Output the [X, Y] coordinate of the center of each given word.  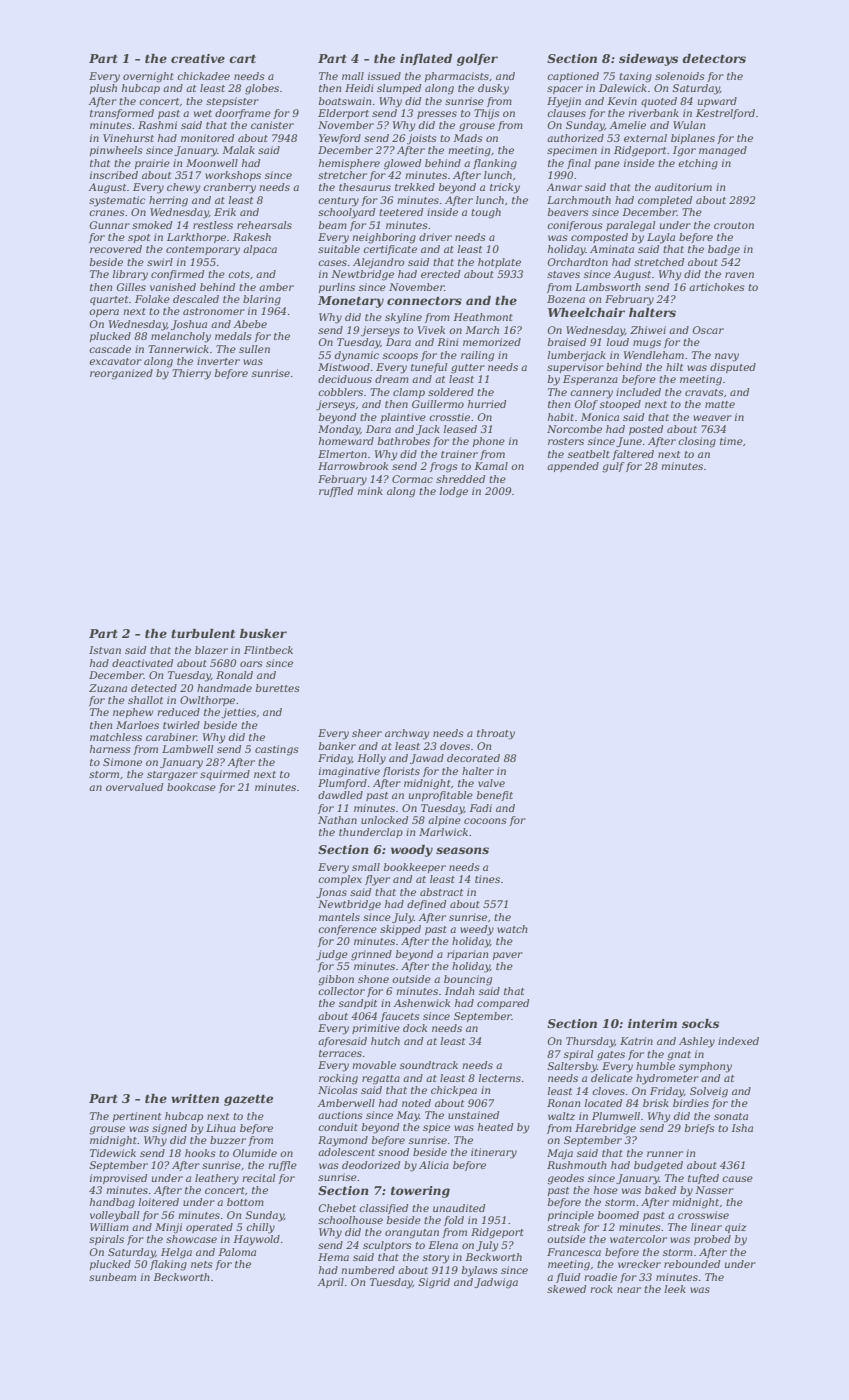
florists [401, 772]
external [645, 138]
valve [491, 783]
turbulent [203, 633]
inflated [426, 59]
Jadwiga [496, 1283]
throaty [496, 734]
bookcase [191, 787]
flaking [168, 1265]
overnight [148, 77]
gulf [613, 467]
